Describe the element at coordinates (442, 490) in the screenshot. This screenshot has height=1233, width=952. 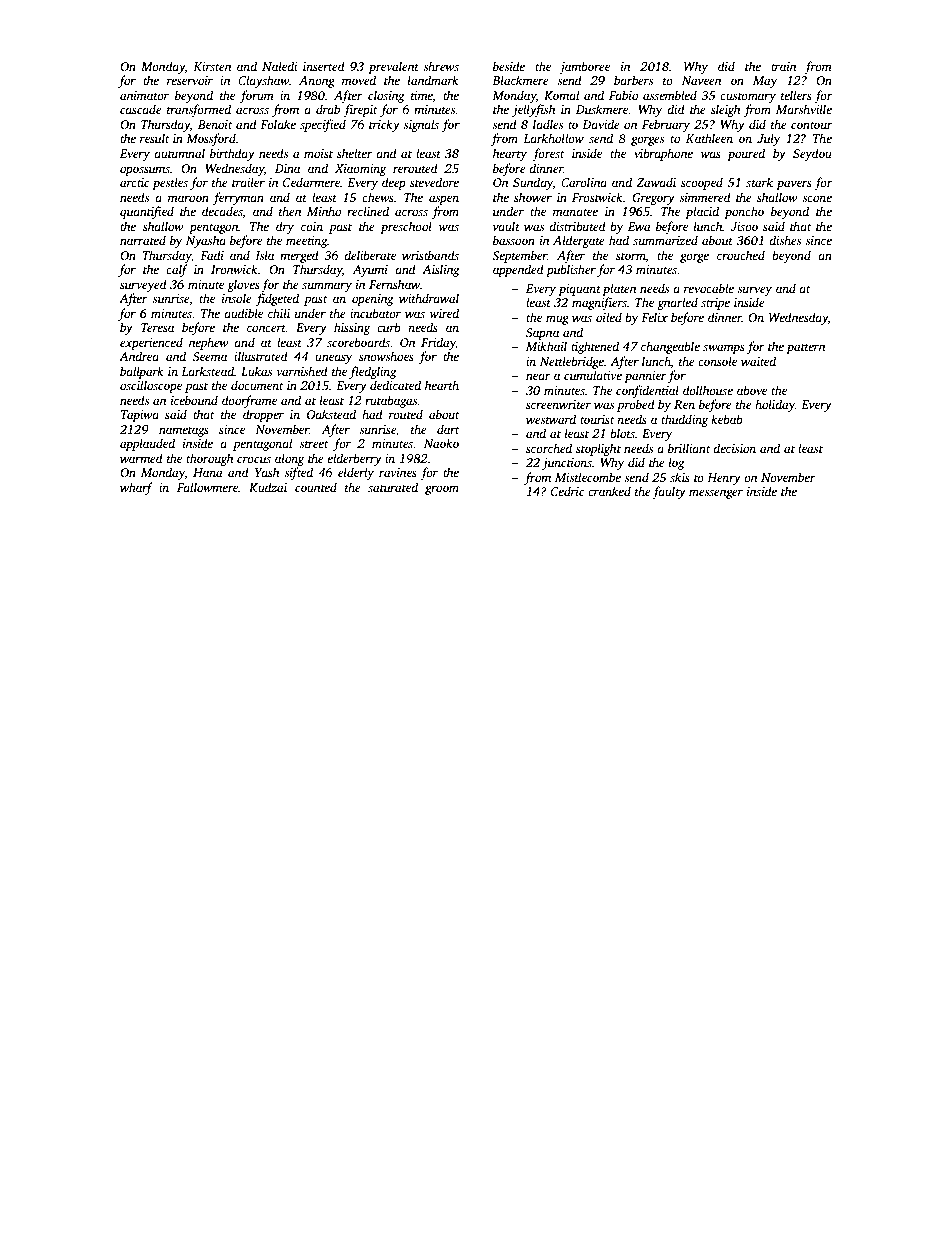
I see `groom` at that location.
